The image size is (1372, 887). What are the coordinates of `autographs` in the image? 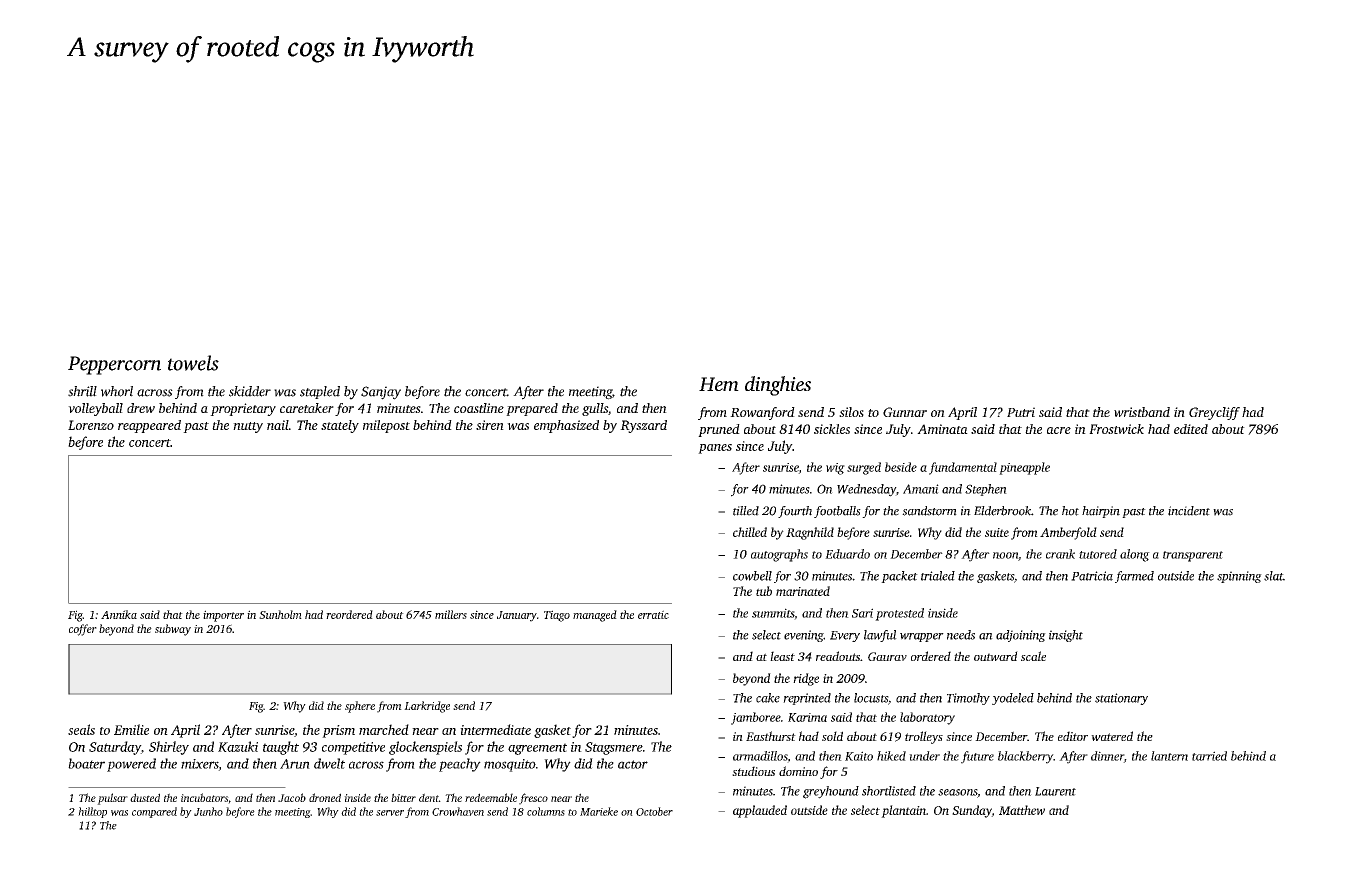 It's located at (779, 555).
